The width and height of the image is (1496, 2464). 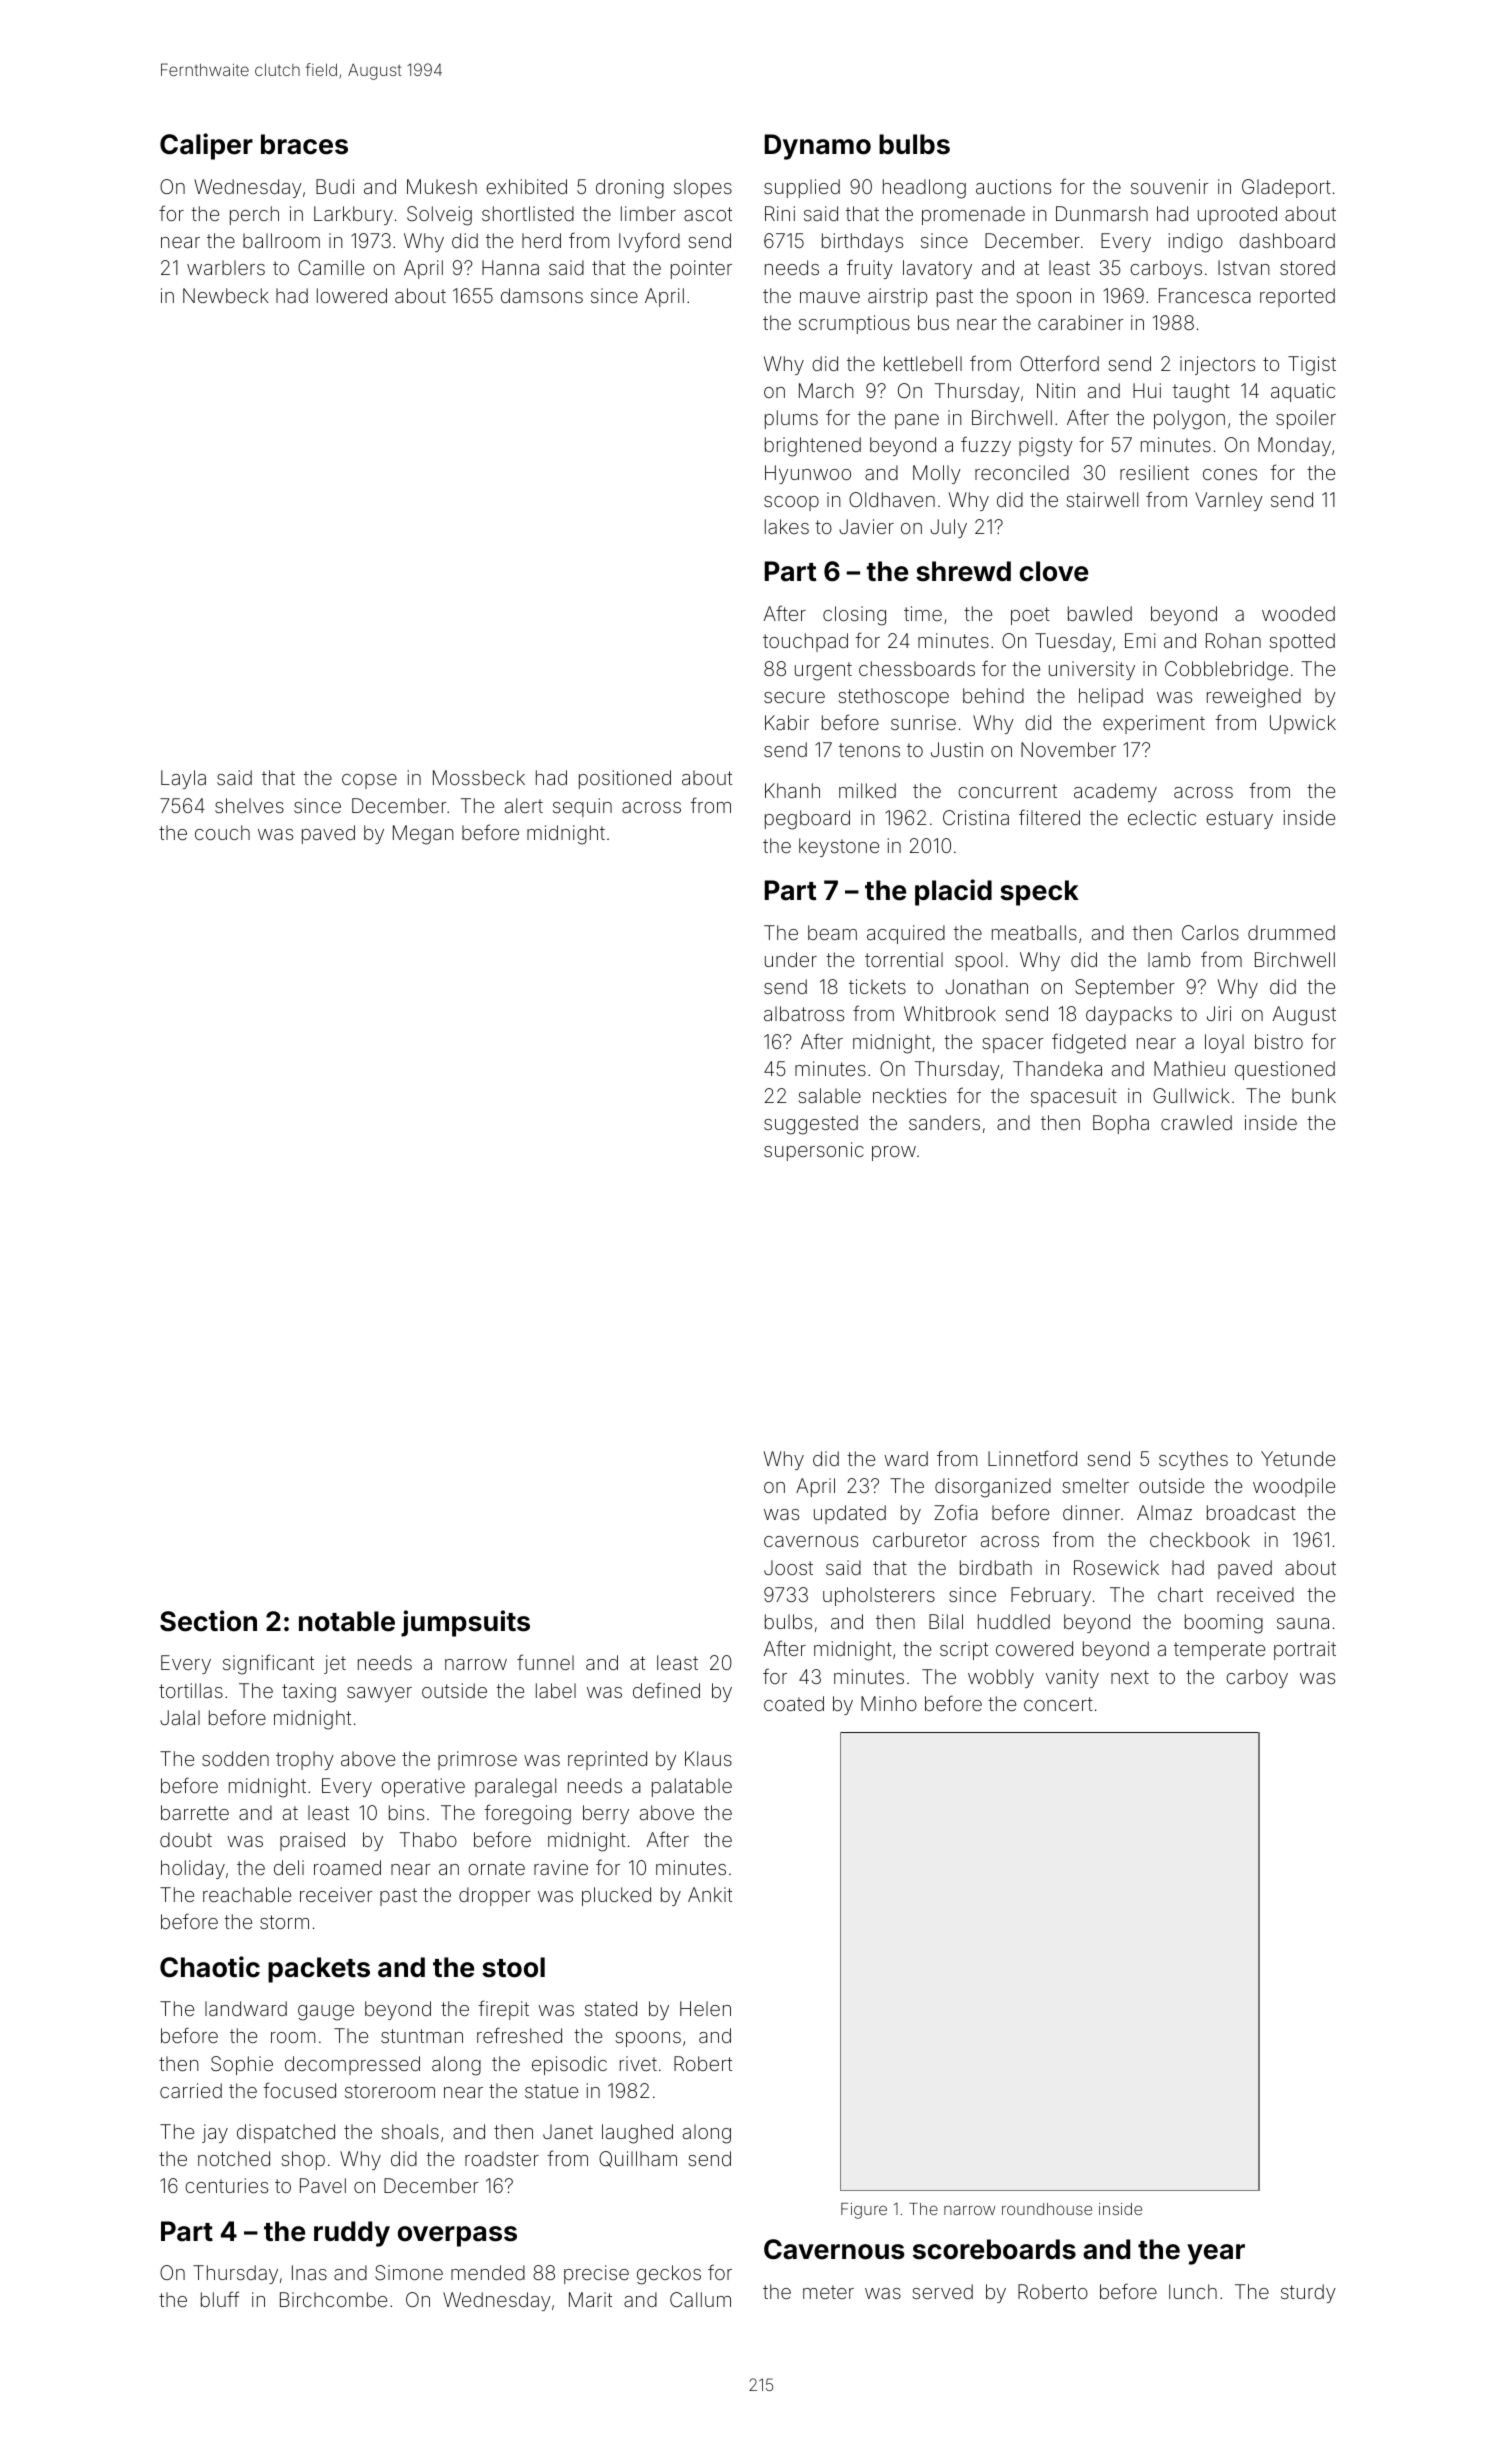 I want to click on spotted, so click(x=1302, y=642).
